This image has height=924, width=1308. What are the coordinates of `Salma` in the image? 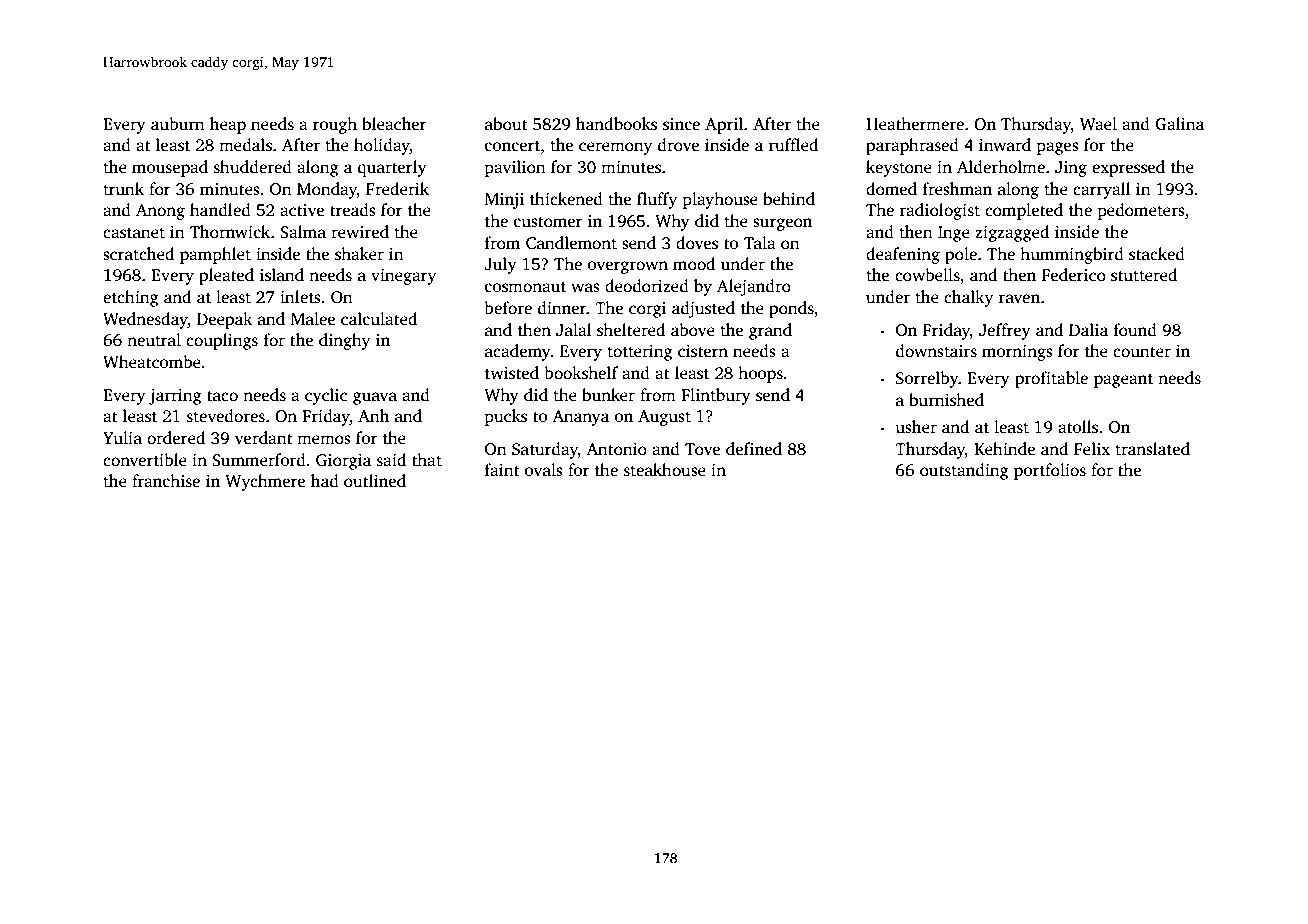 It's located at (303, 232).
